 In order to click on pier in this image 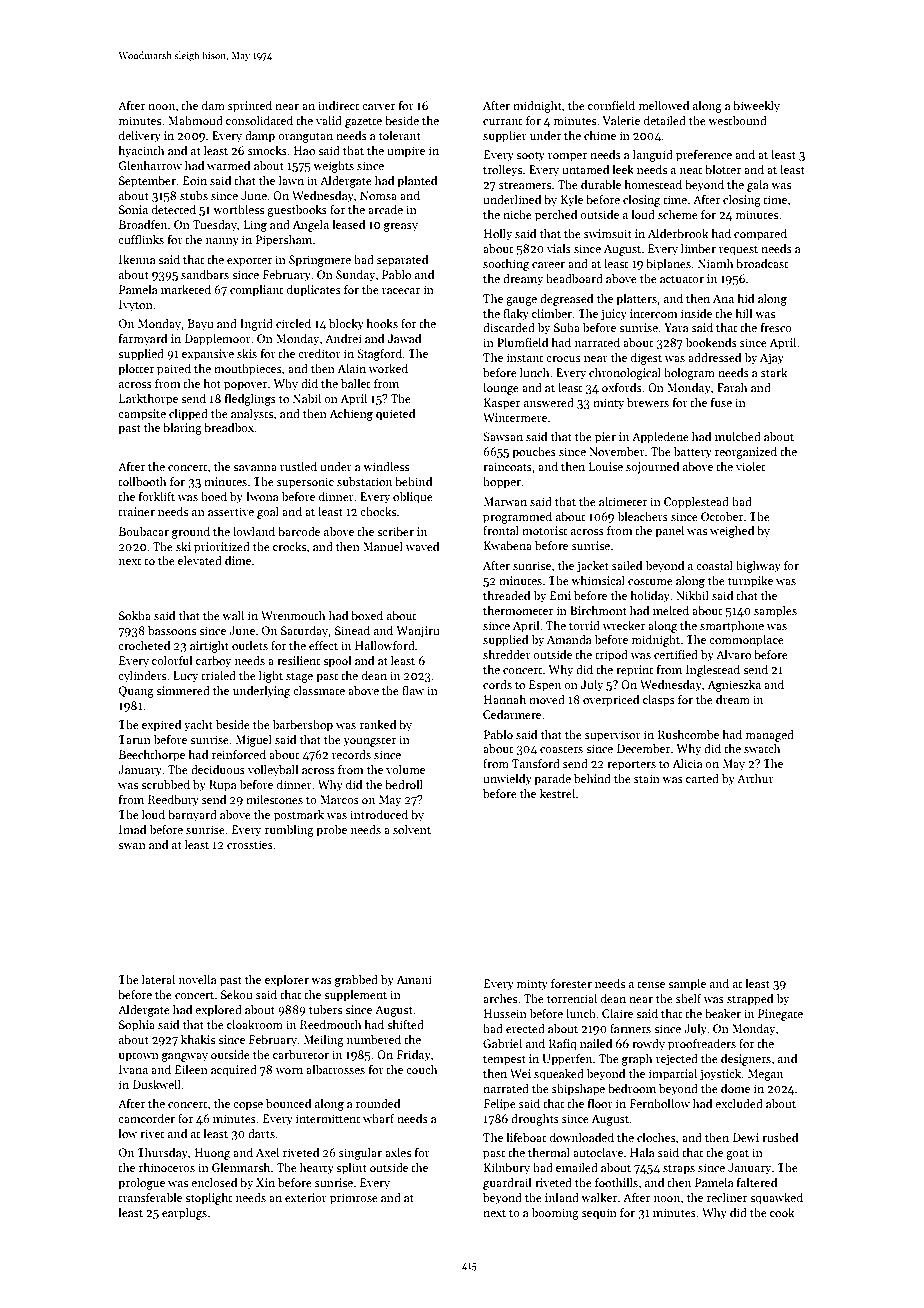, I will do `click(605, 438)`.
